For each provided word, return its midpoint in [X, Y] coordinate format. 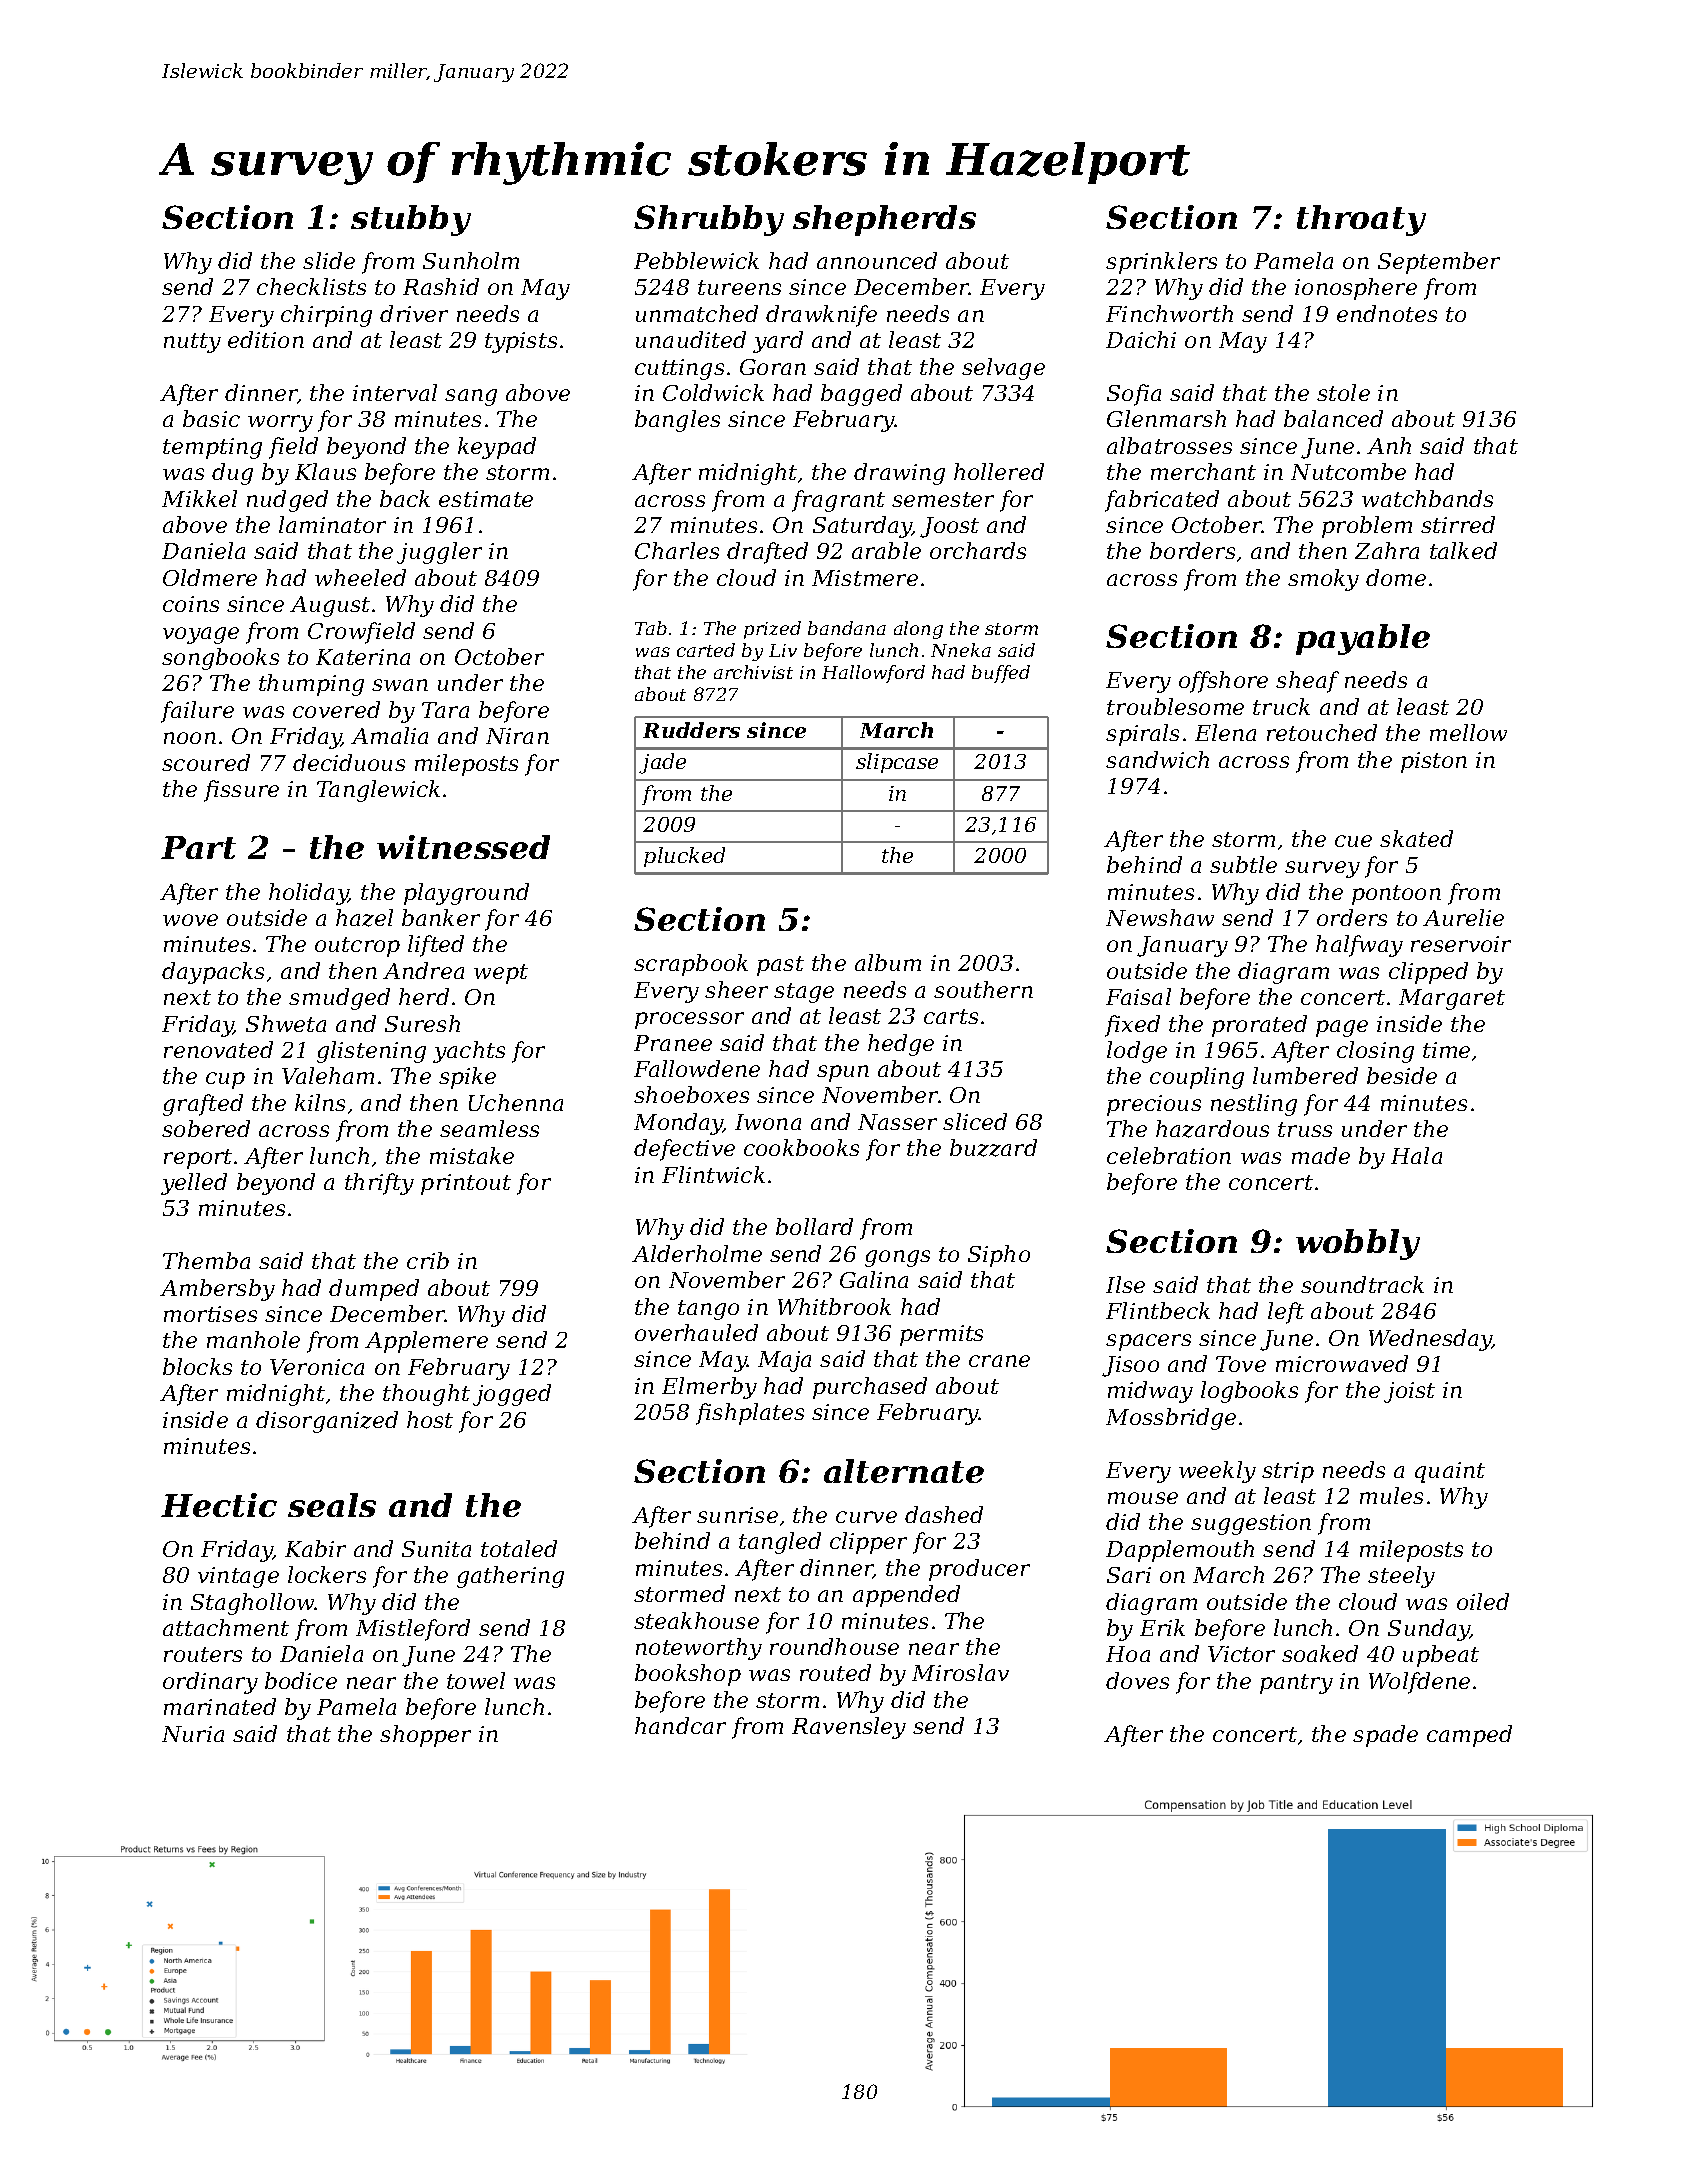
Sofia [1134, 395]
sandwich [1157, 759]
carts [951, 1016]
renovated [218, 1049]
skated [1416, 838]
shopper [425, 1736]
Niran [517, 736]
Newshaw [1160, 917]
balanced [1333, 418]
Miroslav [960, 1672]
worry [280, 423]
